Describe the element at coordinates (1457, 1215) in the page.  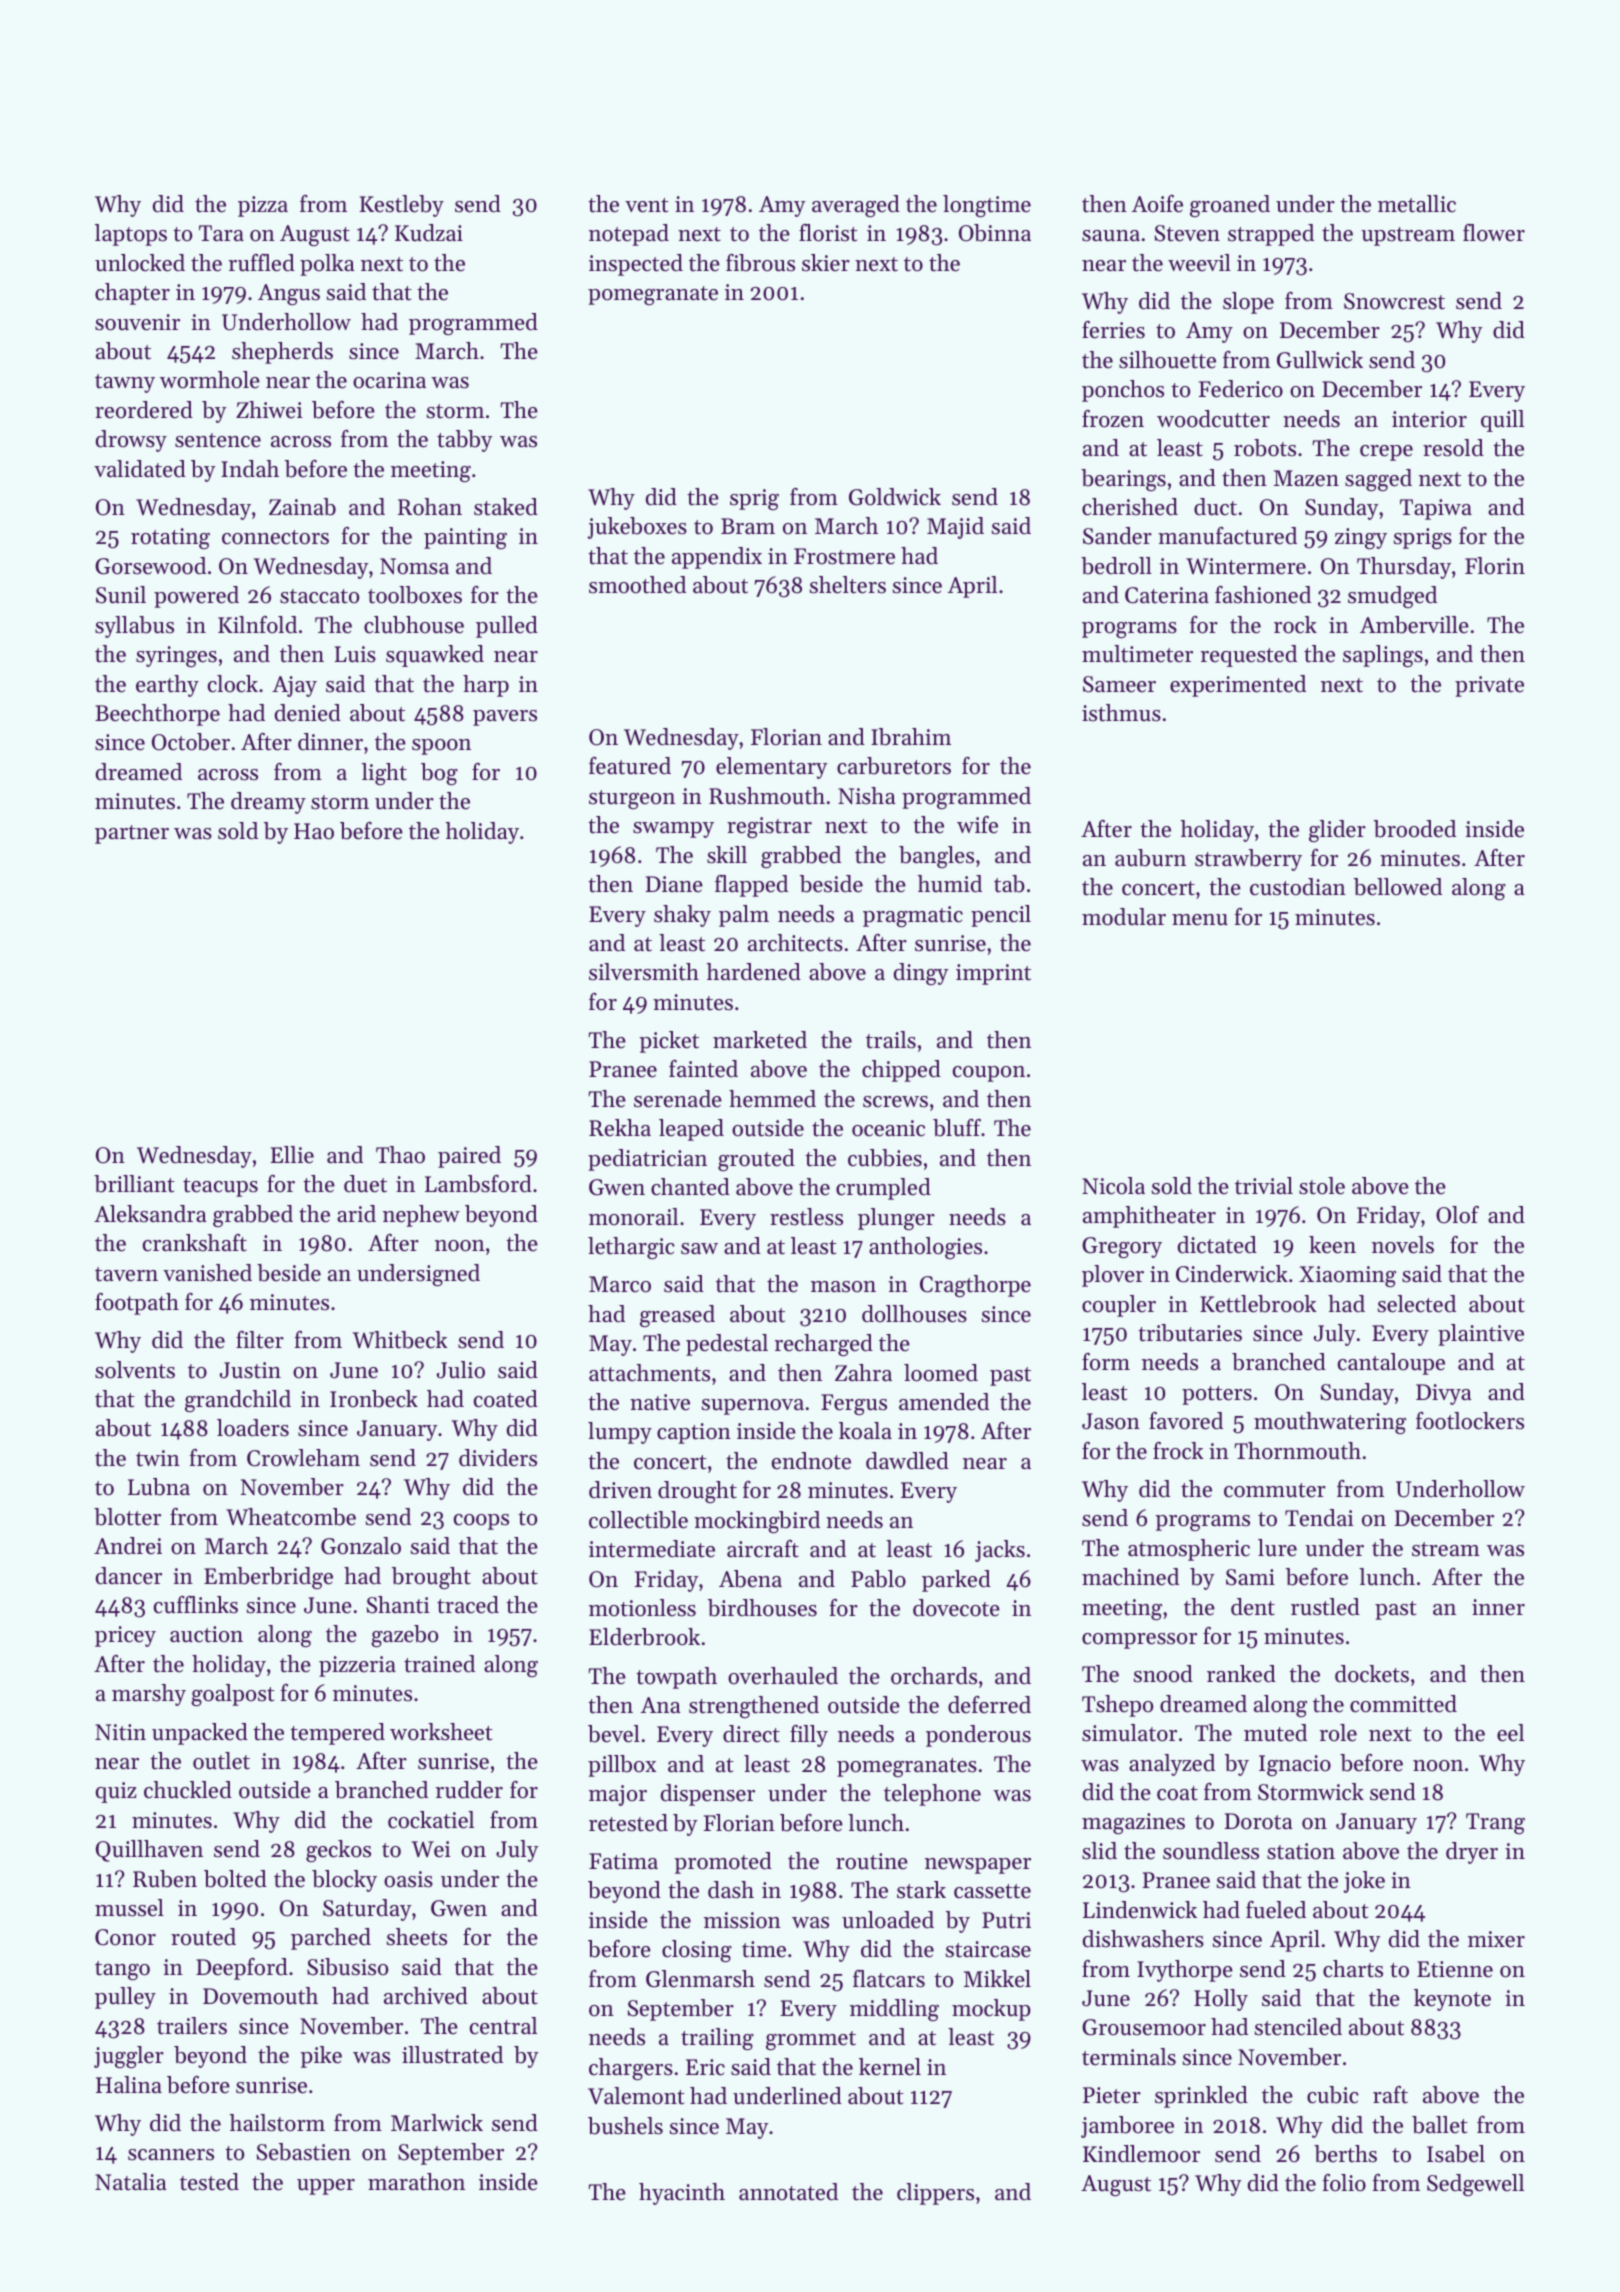
I see `Olof` at that location.
